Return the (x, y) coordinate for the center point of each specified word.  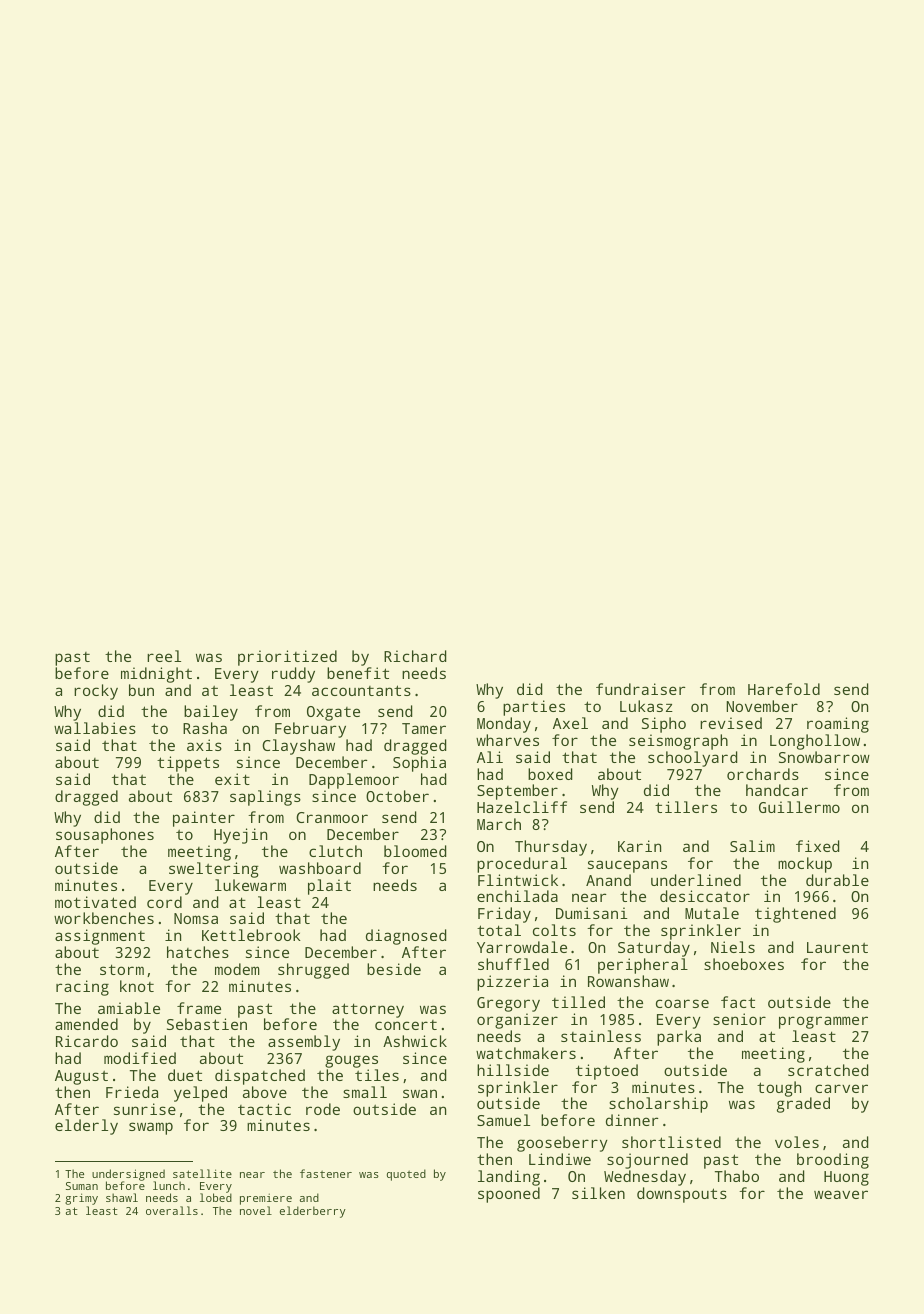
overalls (172, 1210)
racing (82, 988)
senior (739, 1019)
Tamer (424, 728)
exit (232, 779)
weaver (841, 1194)
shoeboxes (744, 964)
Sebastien (207, 1024)
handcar (777, 790)
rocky (96, 692)
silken (598, 1193)
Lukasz (646, 706)
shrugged (313, 971)
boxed (550, 774)
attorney (368, 1011)
